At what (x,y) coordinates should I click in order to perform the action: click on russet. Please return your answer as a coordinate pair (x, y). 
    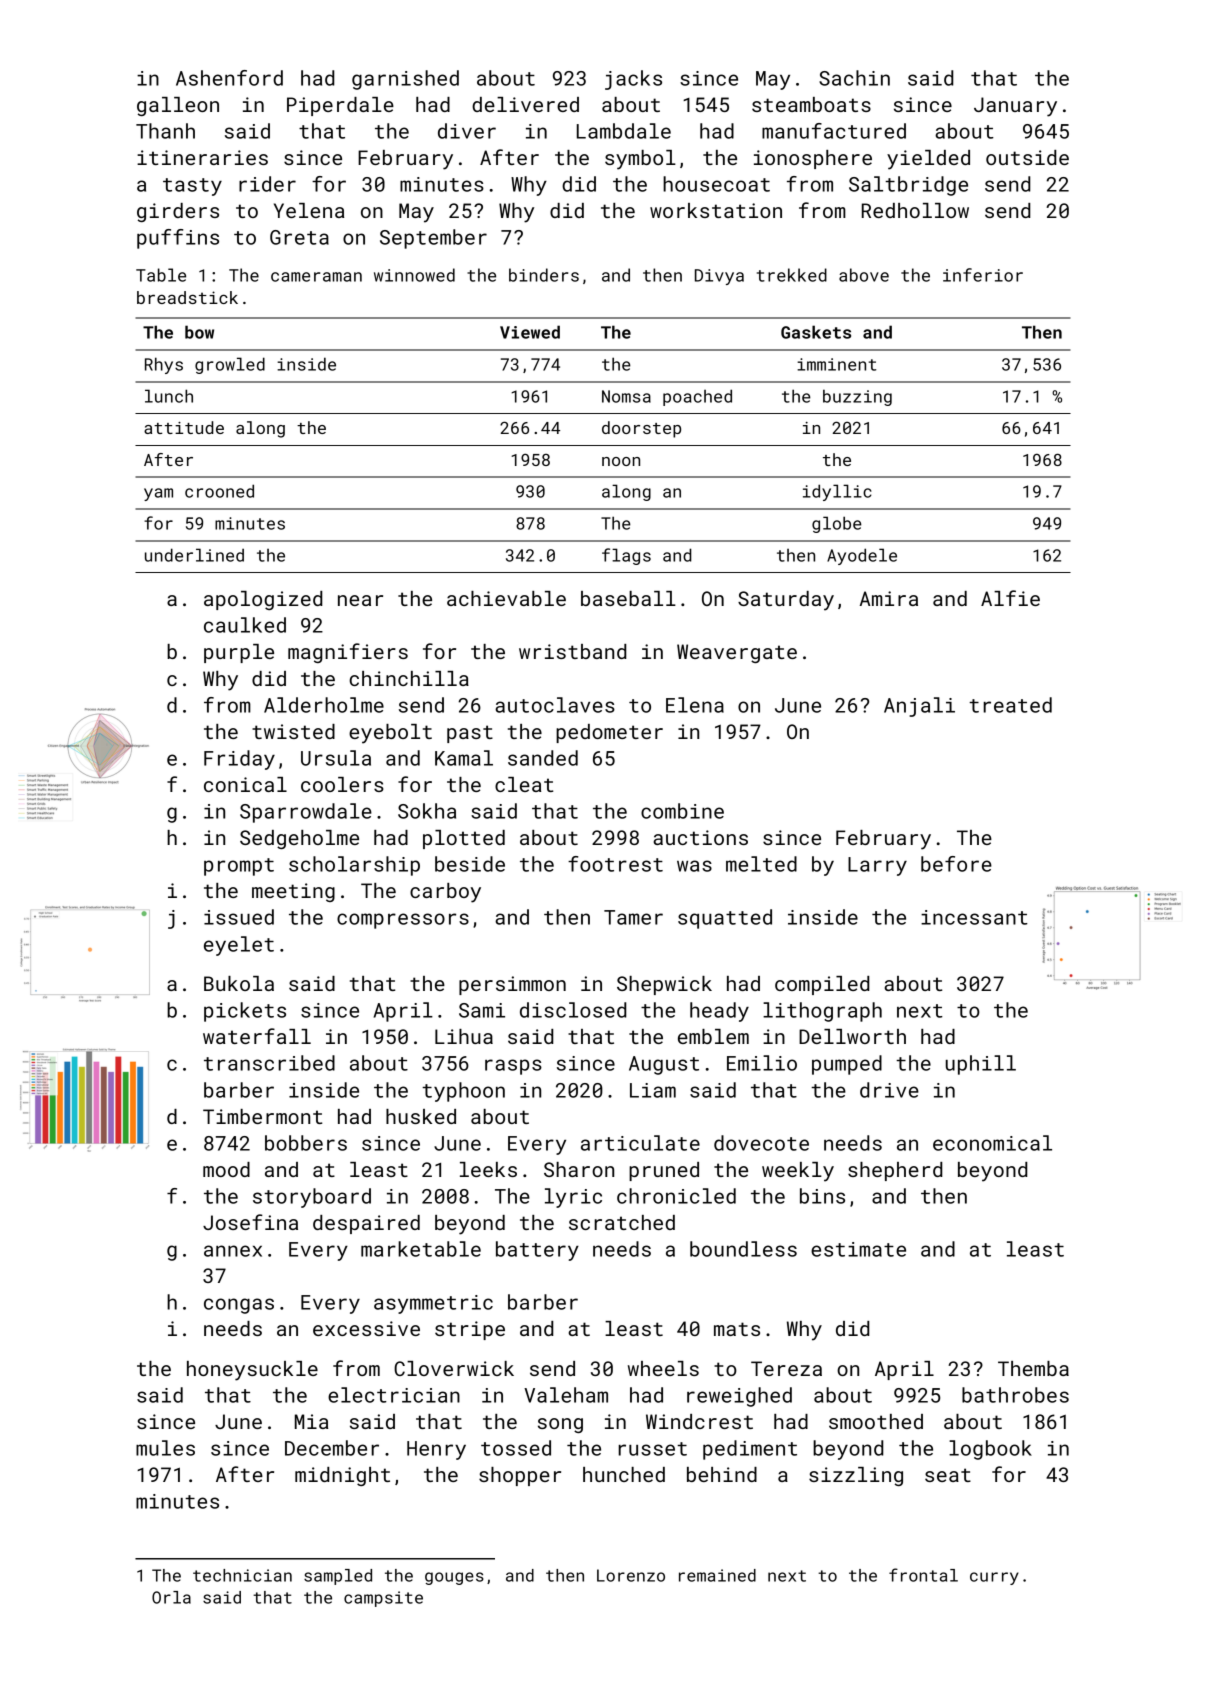
    Looking at the image, I should click on (652, 1449).
